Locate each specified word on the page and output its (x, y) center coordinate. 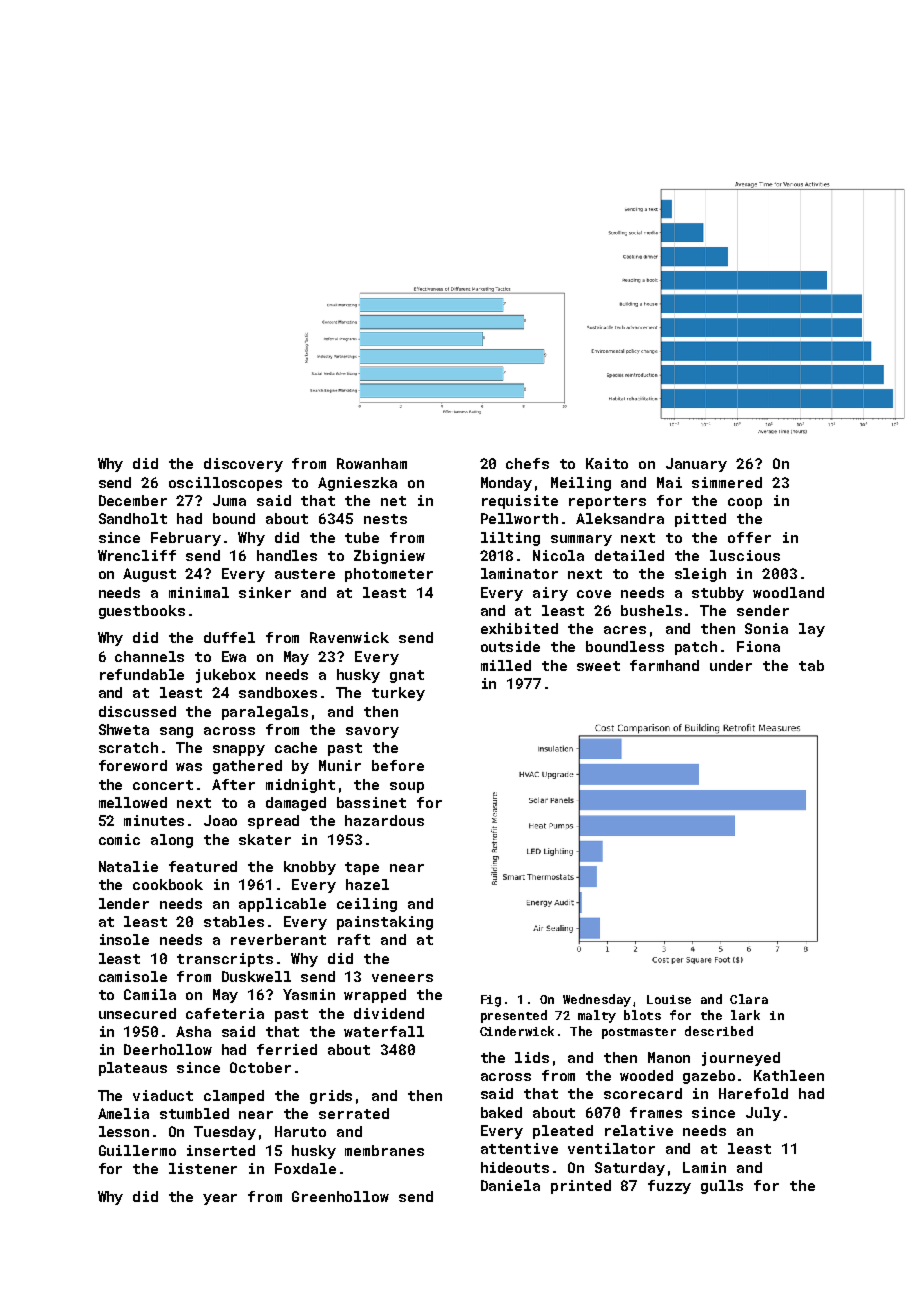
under (731, 665)
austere (305, 574)
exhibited (519, 628)
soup (407, 787)
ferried (287, 1049)
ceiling (367, 905)
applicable (282, 905)
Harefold (753, 1093)
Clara (749, 999)
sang (176, 732)
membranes (384, 1150)
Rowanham (372, 463)
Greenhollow (340, 1196)
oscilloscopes (225, 484)
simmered (727, 482)
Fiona (758, 646)
